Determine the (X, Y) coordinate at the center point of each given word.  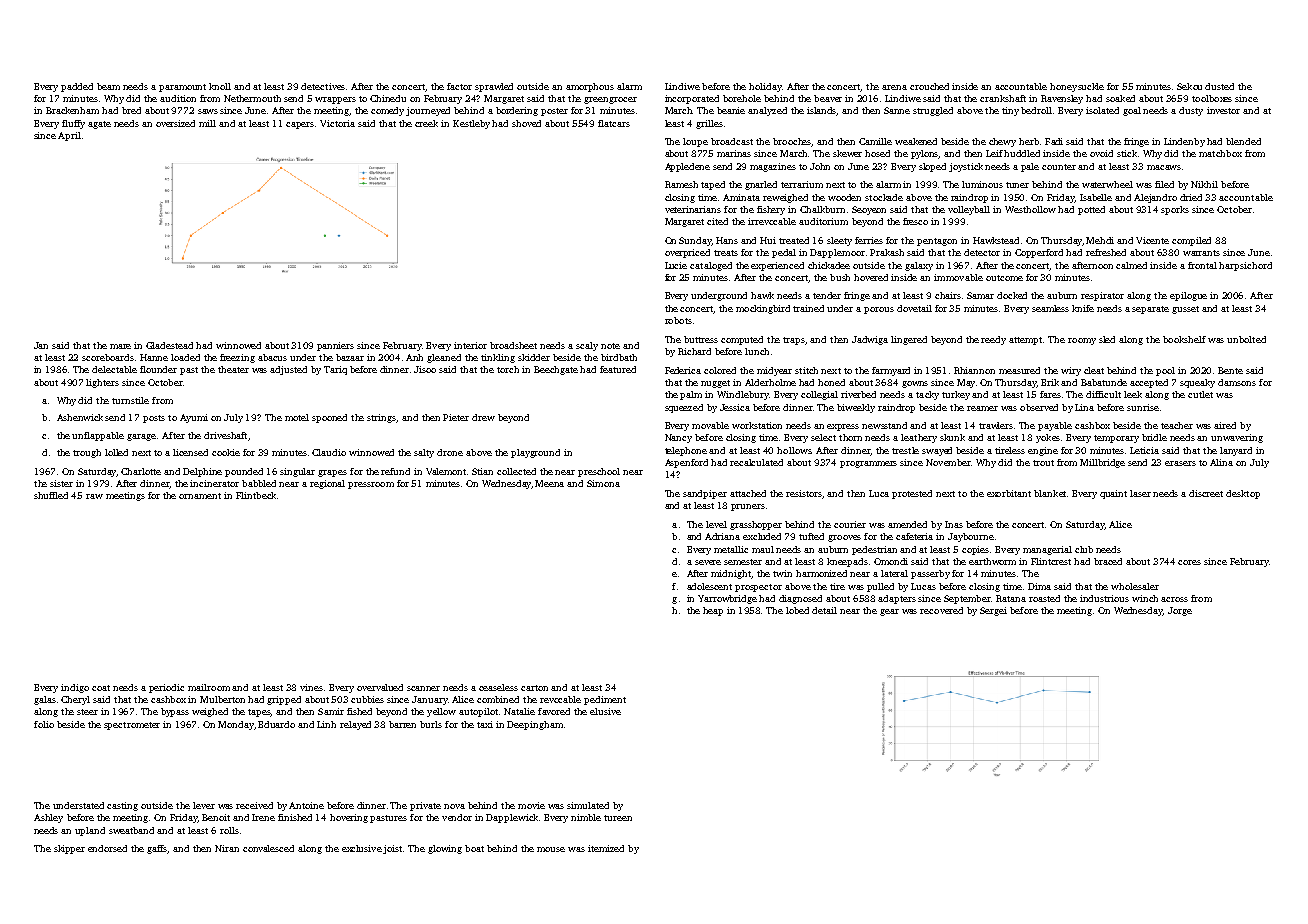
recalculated (756, 462)
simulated (588, 805)
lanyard (1236, 451)
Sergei (993, 611)
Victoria (337, 123)
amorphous (590, 87)
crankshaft (1003, 98)
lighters (102, 383)
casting (122, 806)
